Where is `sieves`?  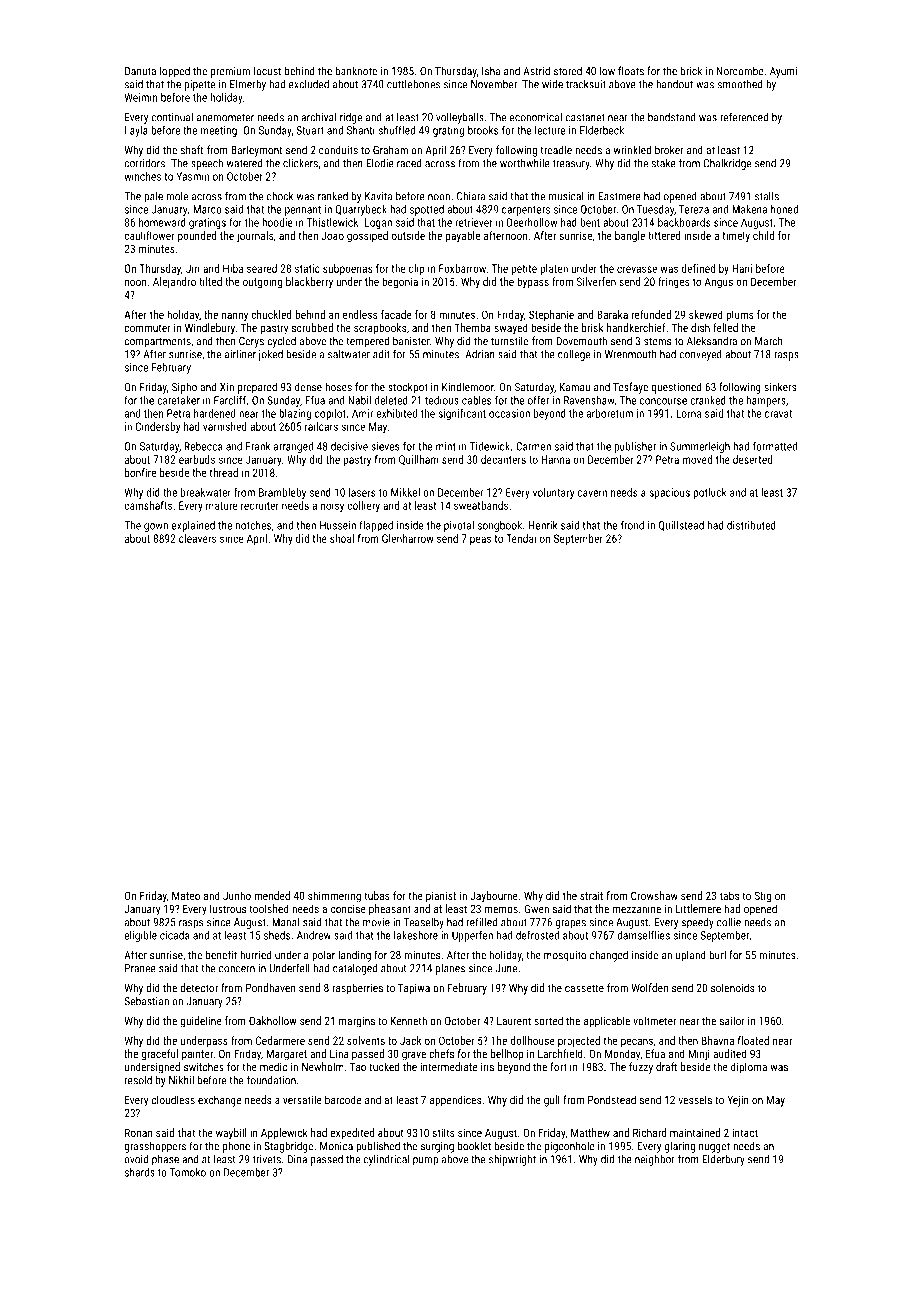
sieves is located at coordinates (385, 446).
